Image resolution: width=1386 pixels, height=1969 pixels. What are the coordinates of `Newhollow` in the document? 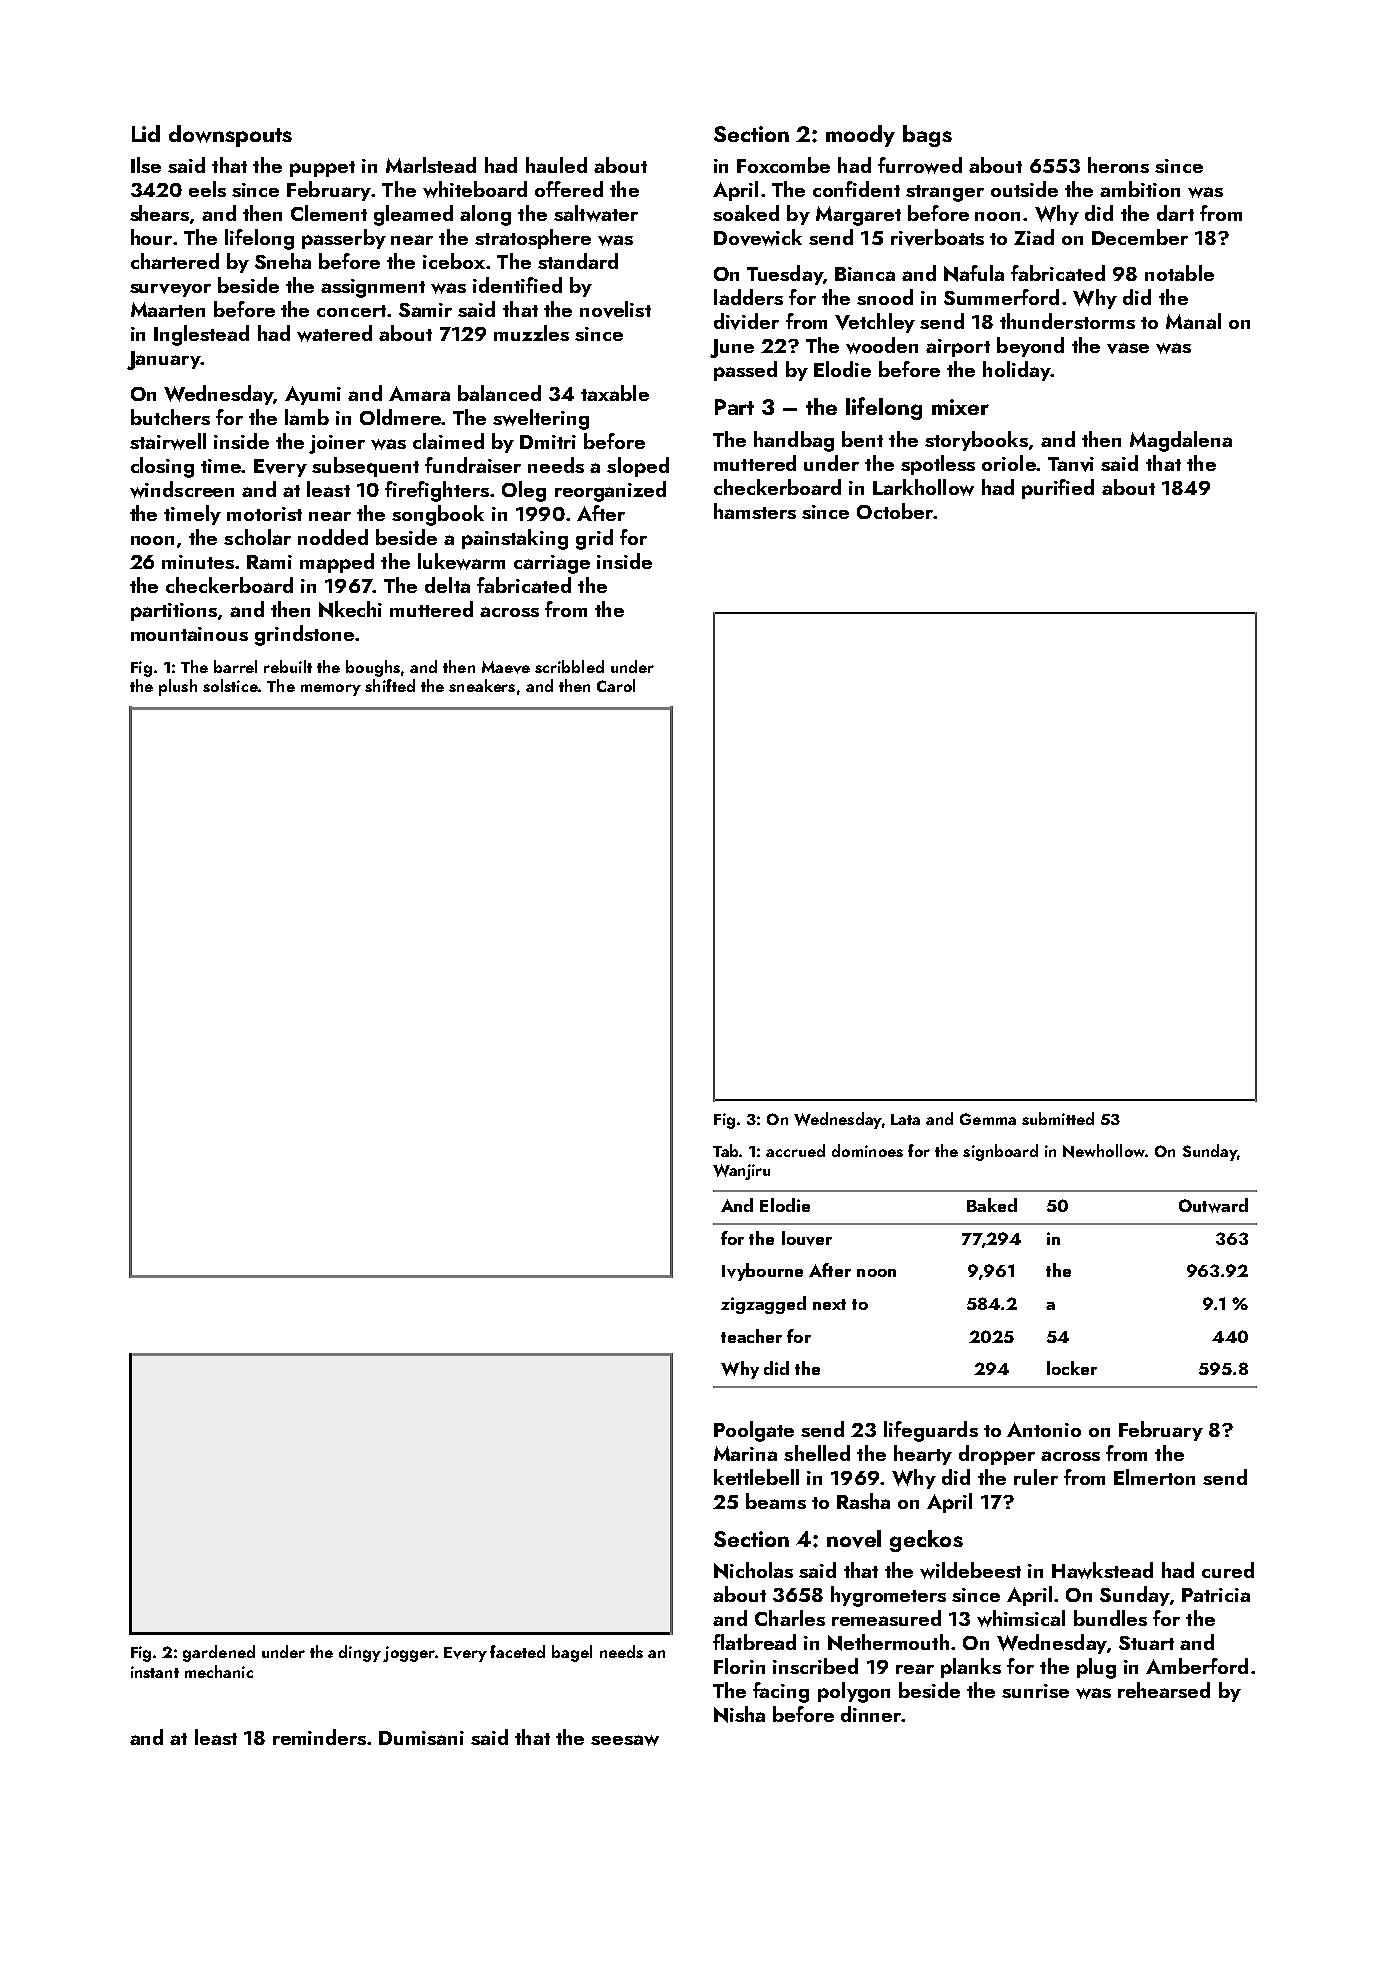 It's located at (1104, 1151).
